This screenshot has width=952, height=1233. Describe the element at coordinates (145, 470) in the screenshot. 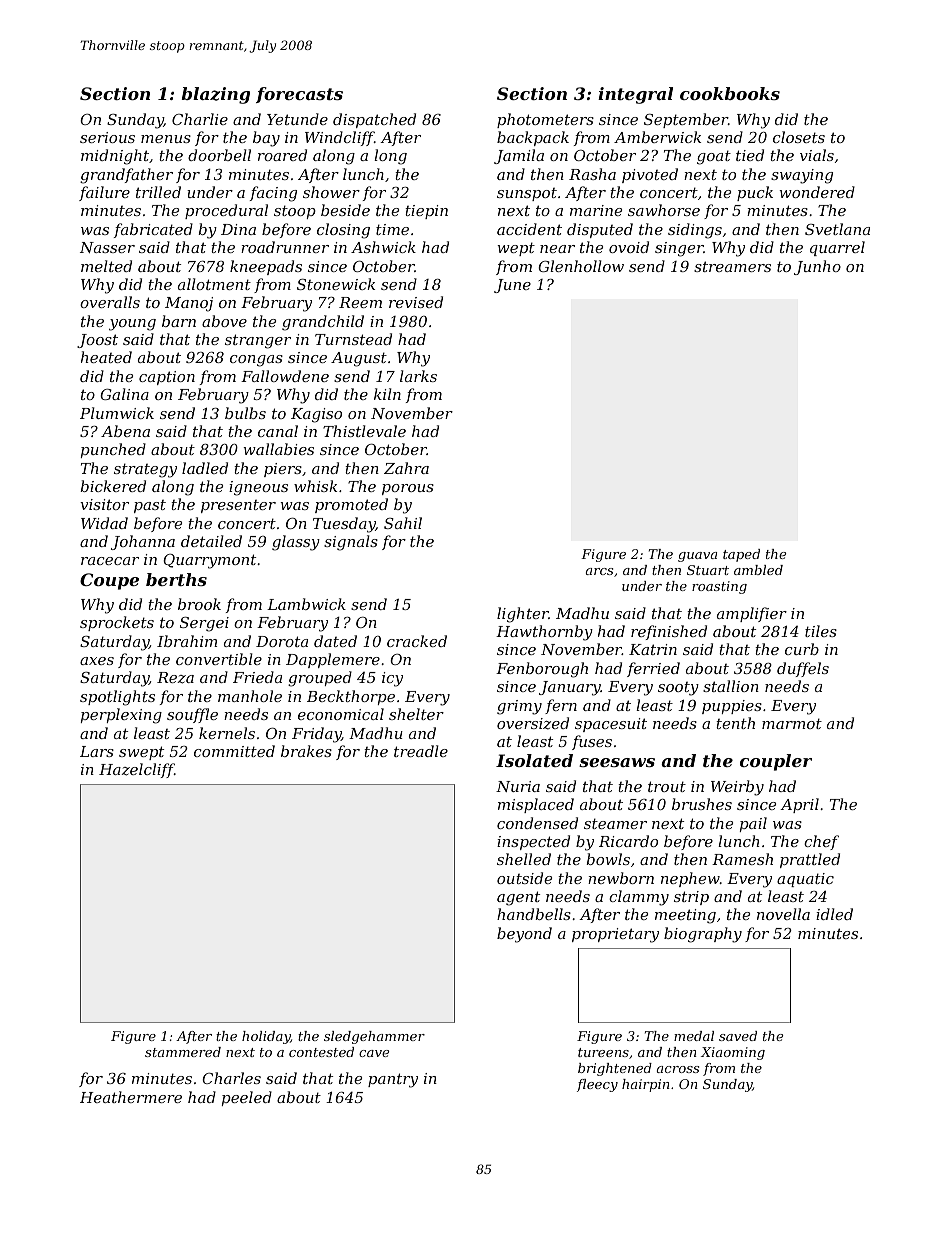

I see `strategy` at that location.
